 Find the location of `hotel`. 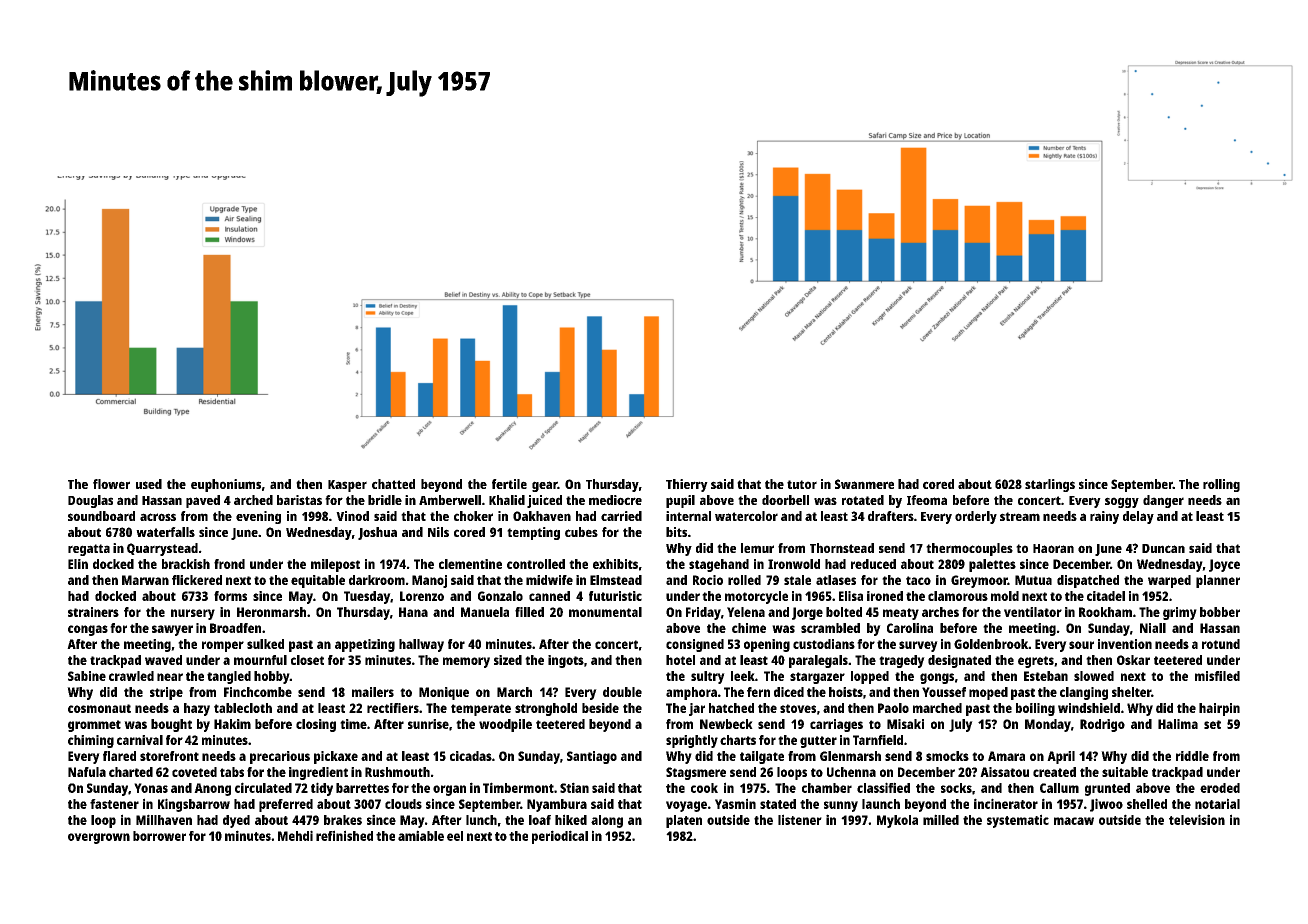

hotel is located at coordinates (680, 660).
